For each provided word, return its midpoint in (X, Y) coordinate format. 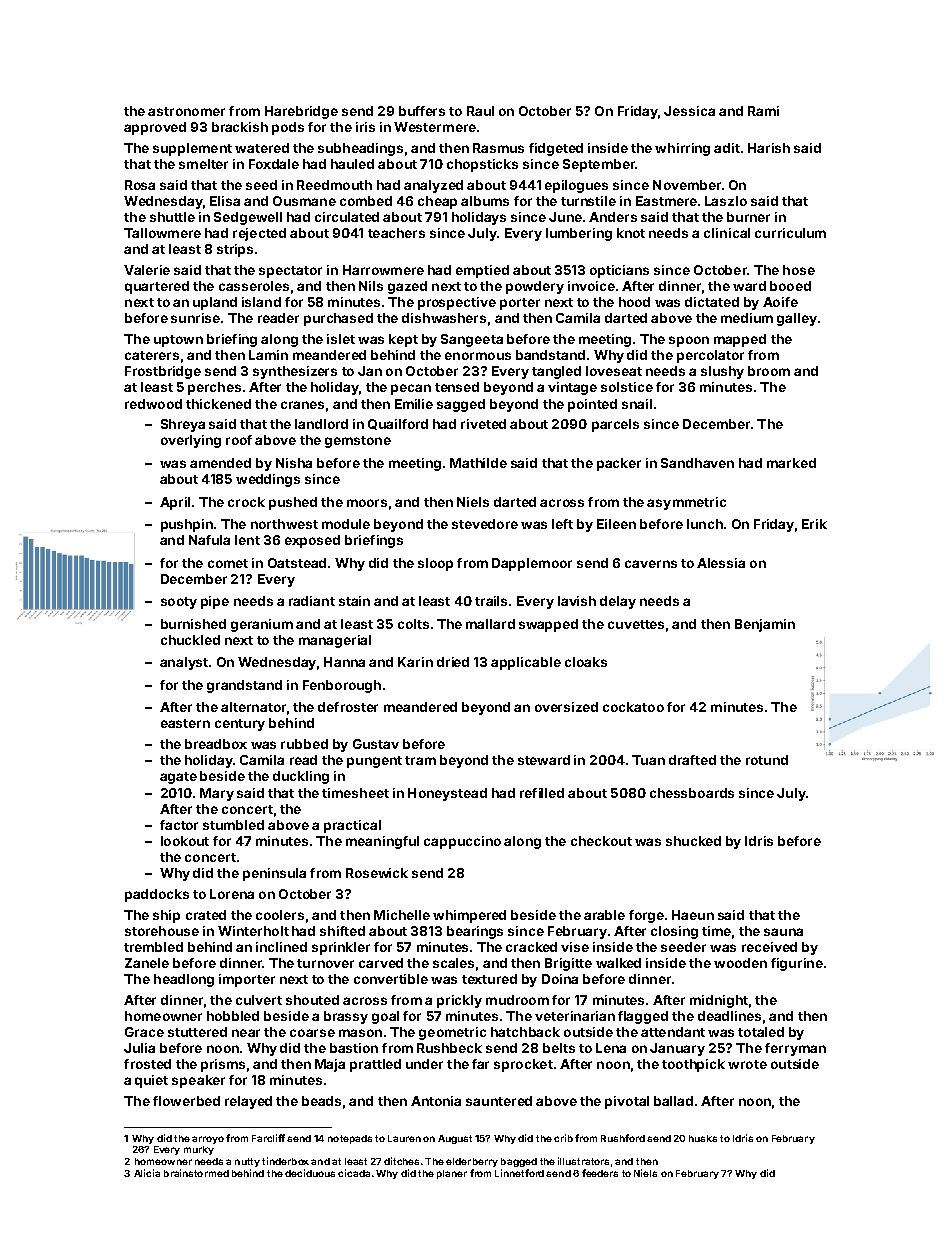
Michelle (402, 915)
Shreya (183, 425)
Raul (480, 111)
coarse (312, 1033)
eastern (185, 723)
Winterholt (253, 931)
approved (155, 128)
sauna (783, 932)
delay (618, 602)
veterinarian (575, 1016)
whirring (682, 149)
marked (791, 463)
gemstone (358, 442)
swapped (548, 625)
